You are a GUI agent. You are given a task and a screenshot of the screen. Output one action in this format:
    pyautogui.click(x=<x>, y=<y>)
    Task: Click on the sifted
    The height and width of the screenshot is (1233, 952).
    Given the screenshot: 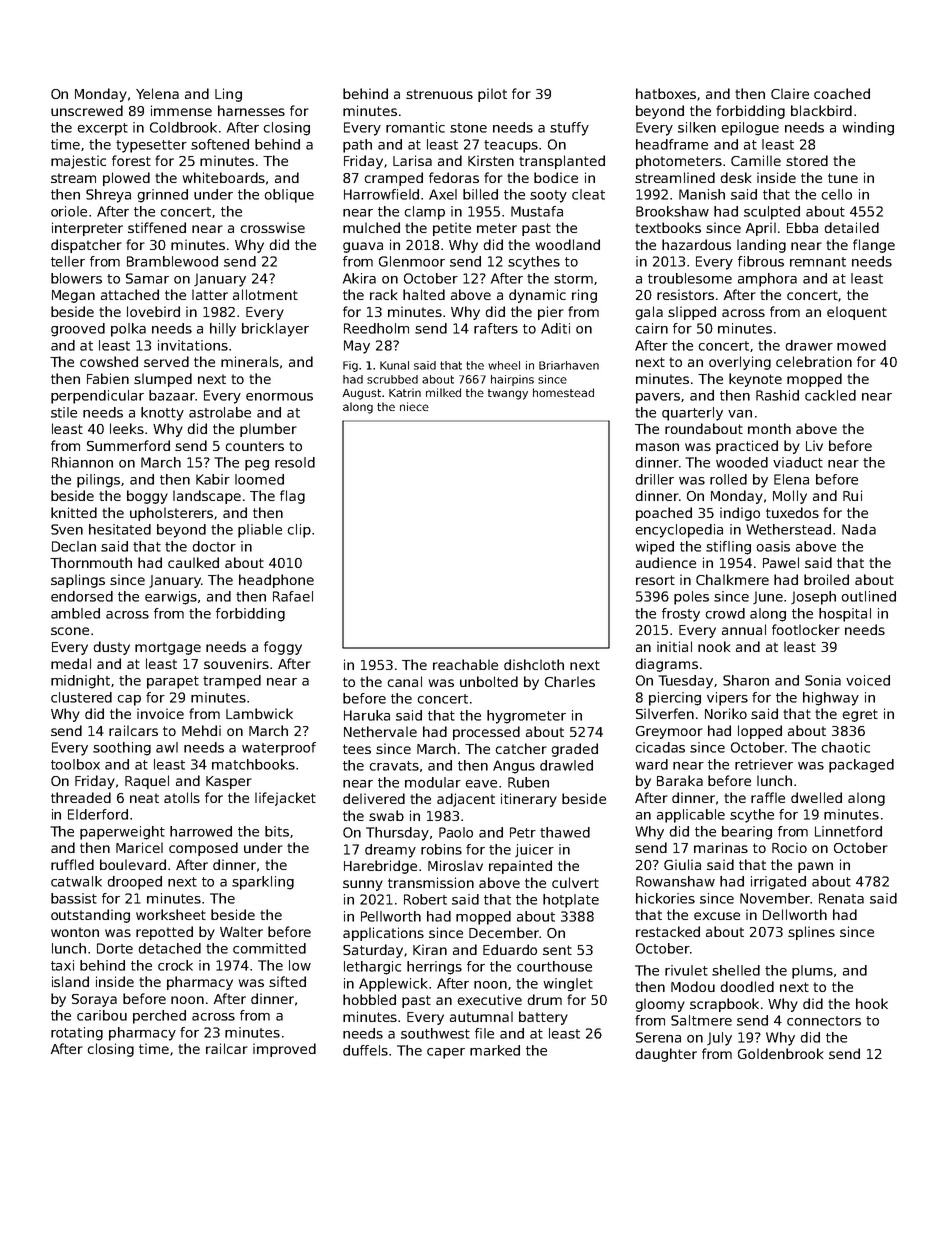 What is the action you would take?
    pyautogui.click(x=287, y=981)
